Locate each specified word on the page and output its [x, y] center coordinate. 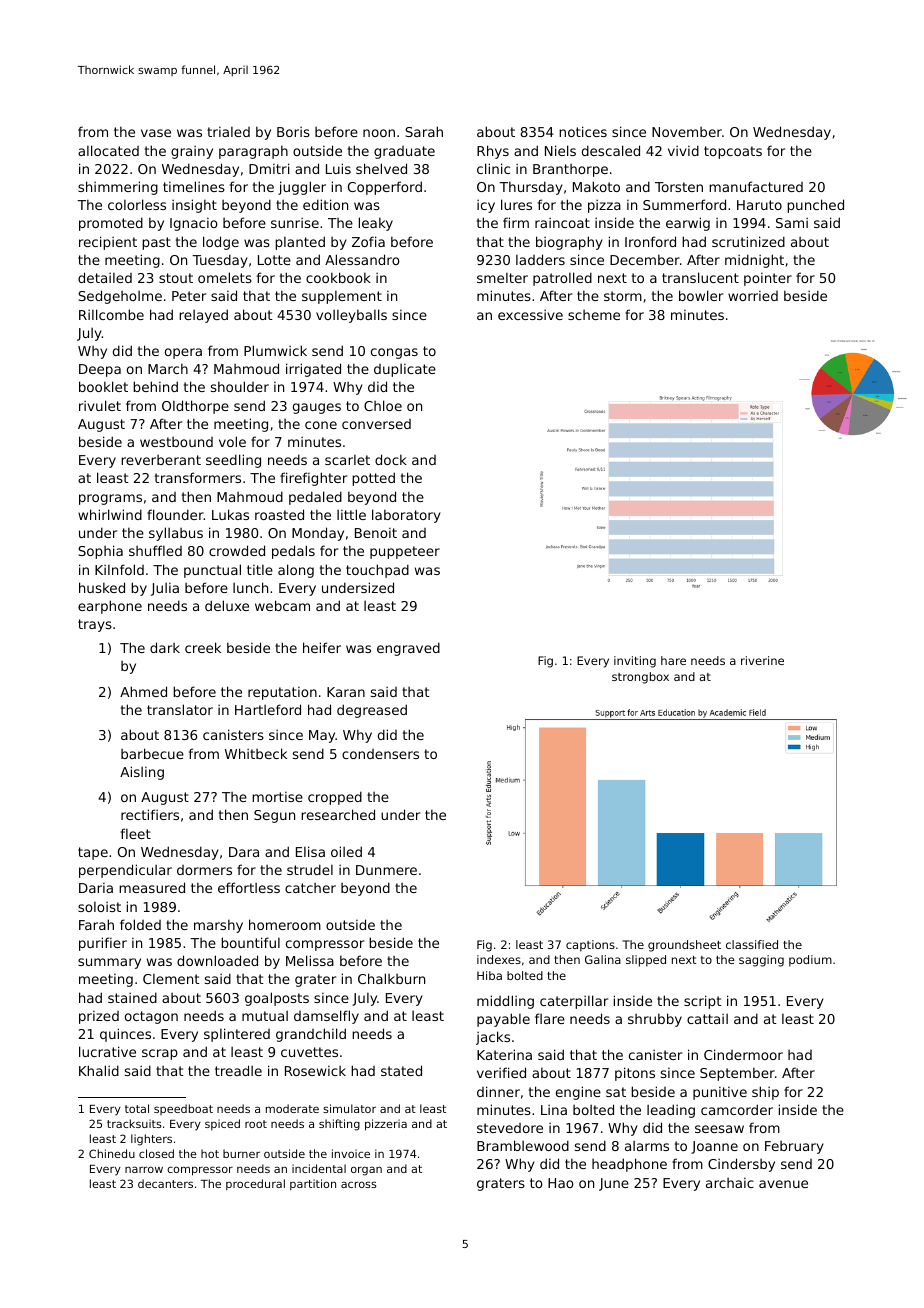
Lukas [230, 514]
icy [486, 206]
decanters [165, 1183]
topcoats [733, 152]
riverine [762, 660]
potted [373, 479]
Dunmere [386, 870]
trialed [228, 132]
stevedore [510, 1128]
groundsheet [684, 946]
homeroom [285, 924]
